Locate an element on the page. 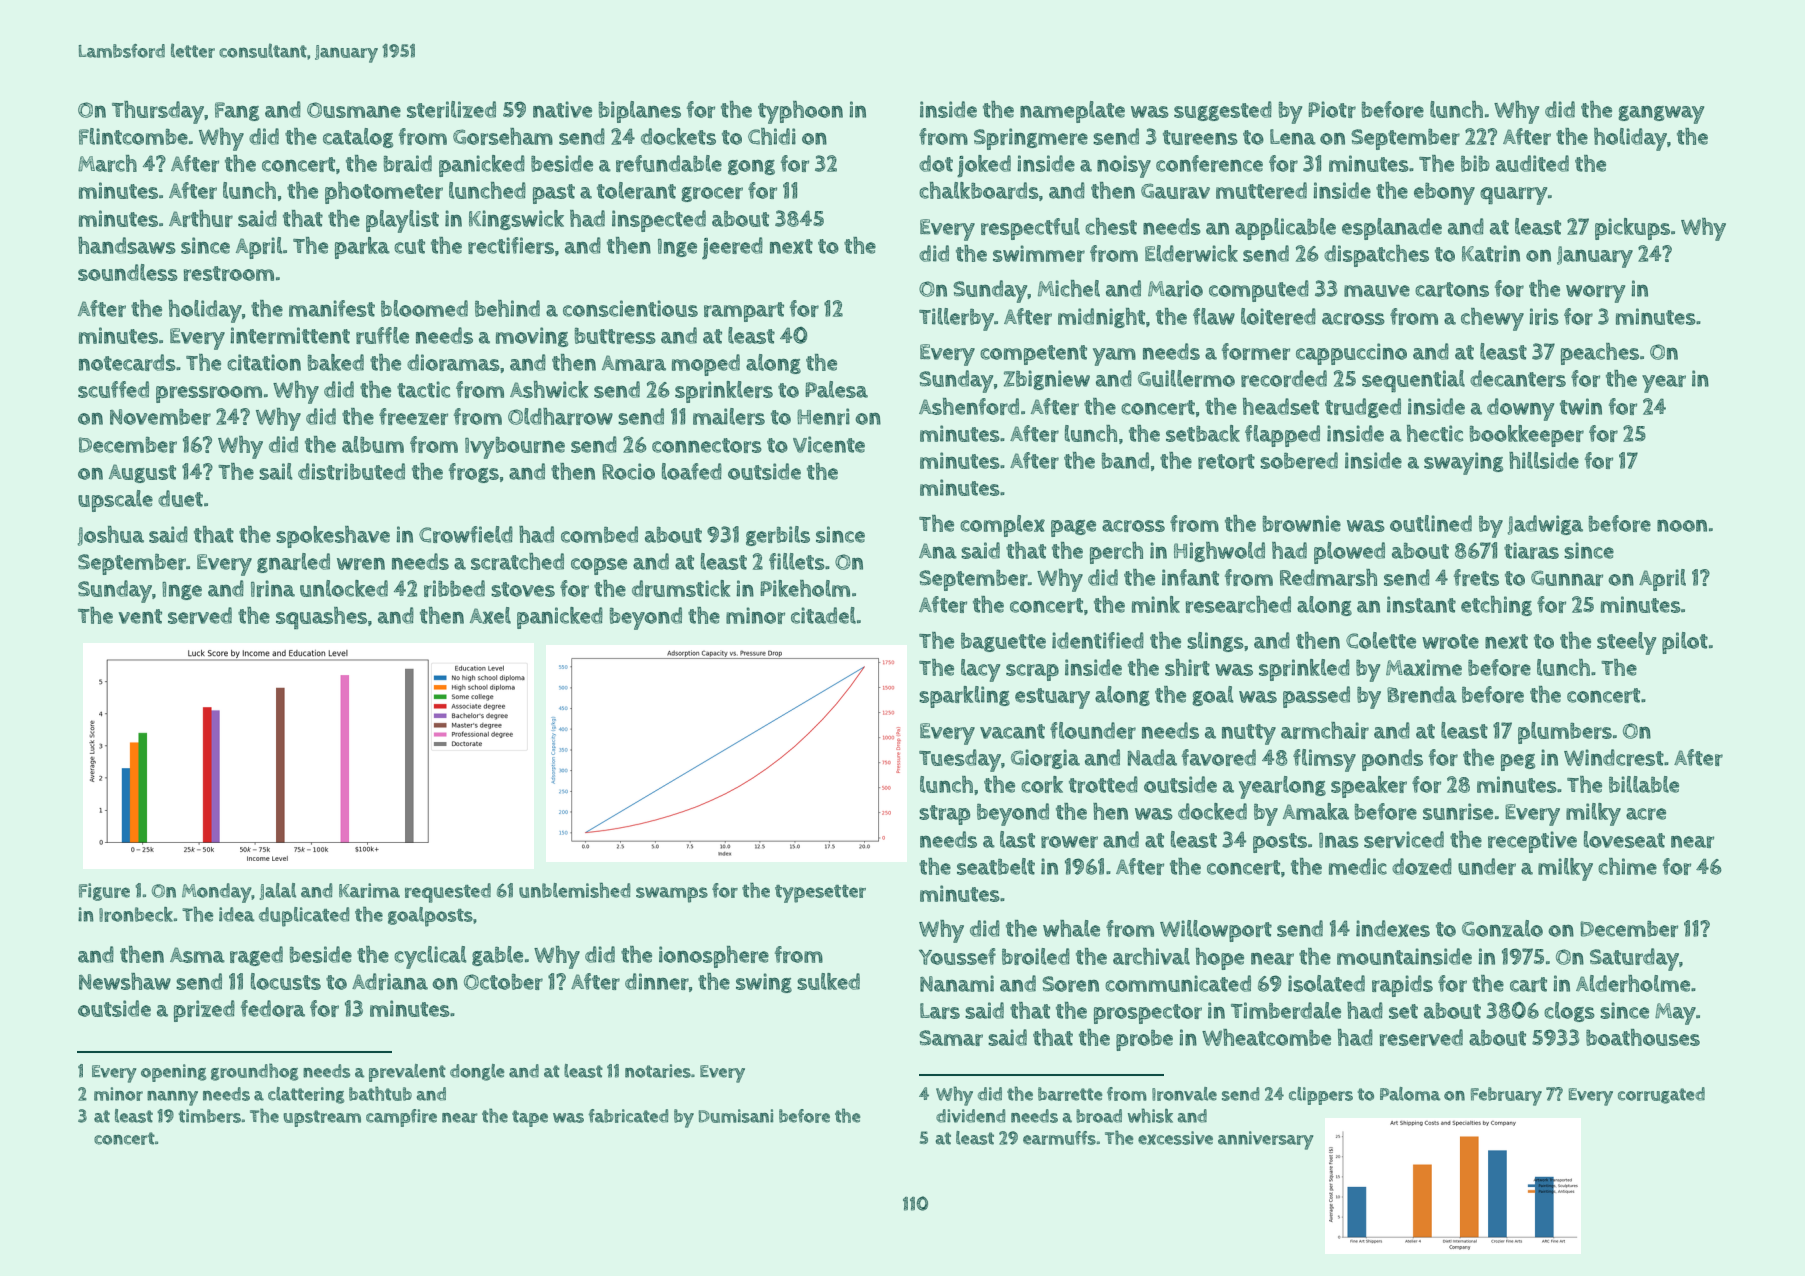 The image size is (1805, 1276). tolerant is located at coordinates (636, 190).
